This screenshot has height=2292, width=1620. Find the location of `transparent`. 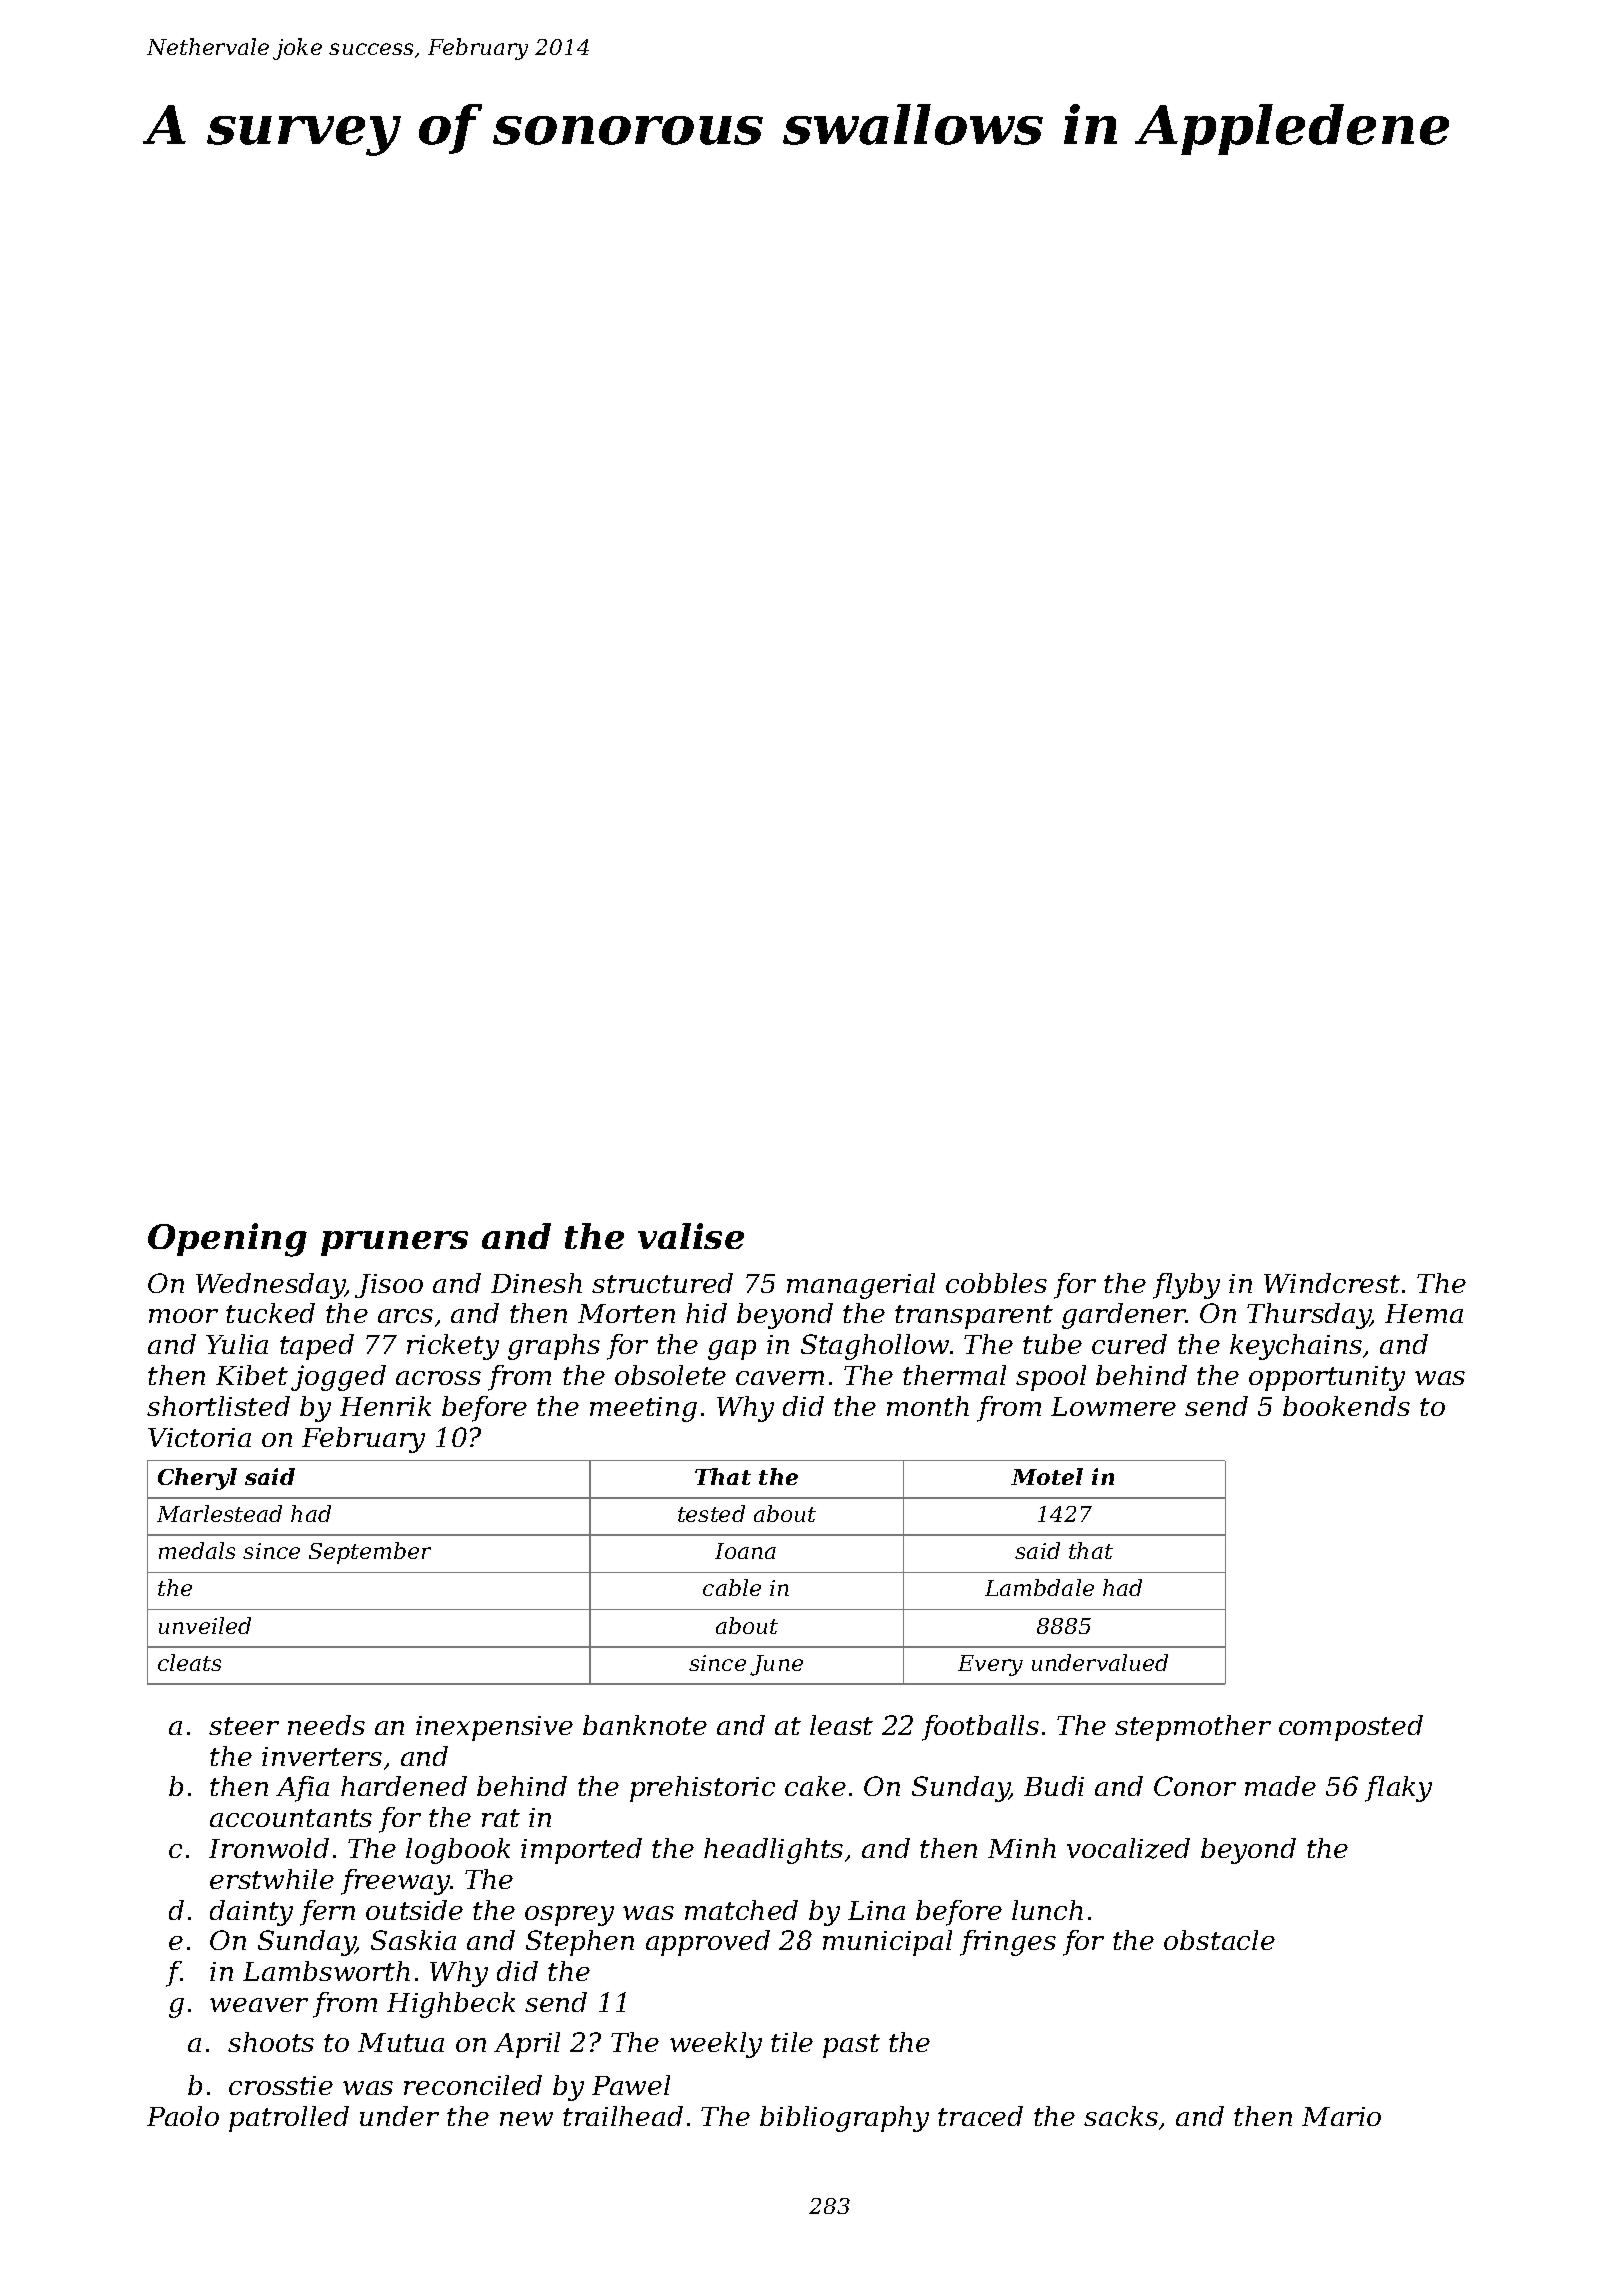

transparent is located at coordinates (974, 1317).
